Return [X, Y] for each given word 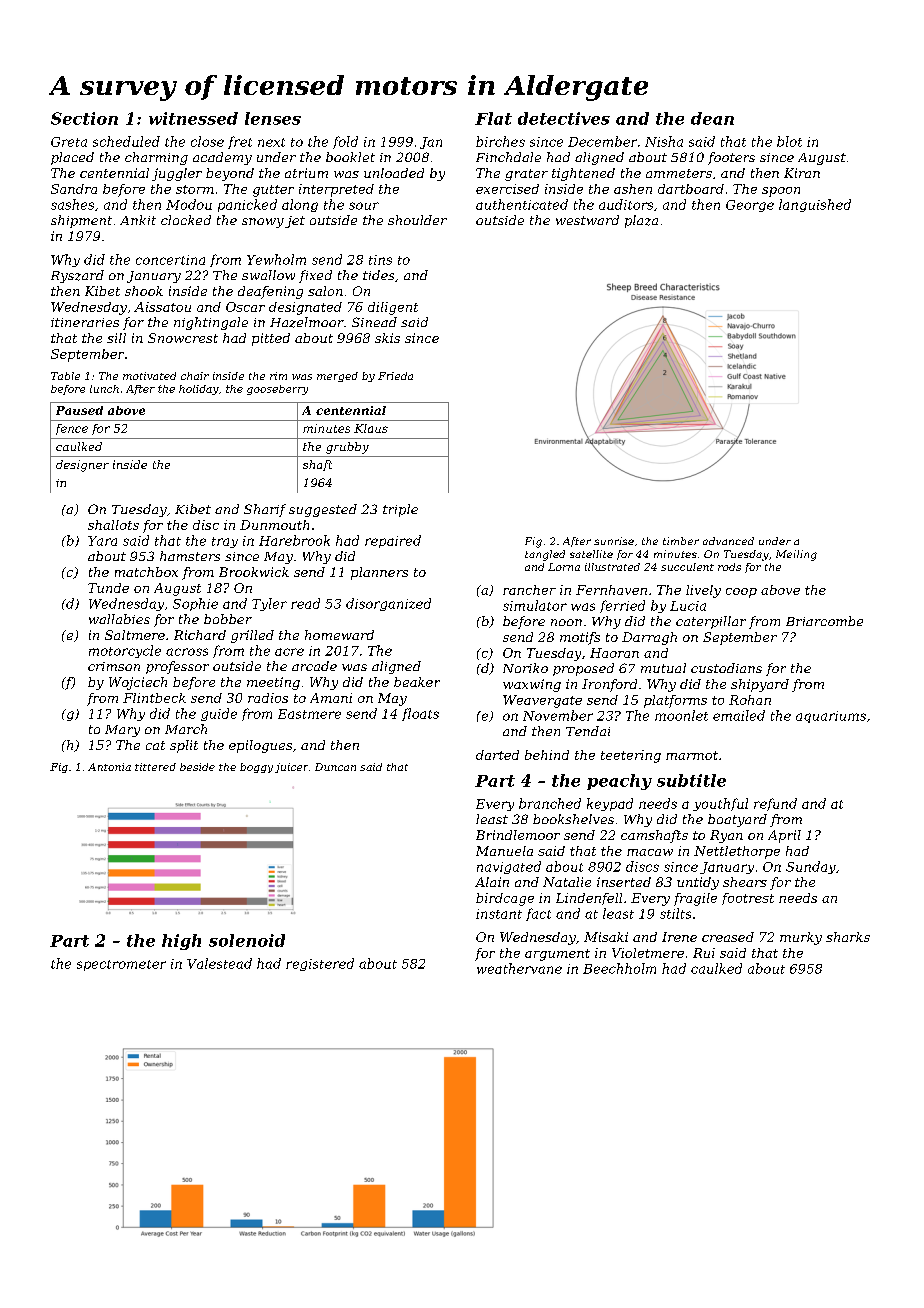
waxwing [532, 685]
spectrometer [121, 965]
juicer [291, 768]
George [750, 206]
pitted [271, 339]
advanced [728, 541]
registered [320, 964]
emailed [739, 715]
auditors [626, 204]
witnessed [193, 118]
